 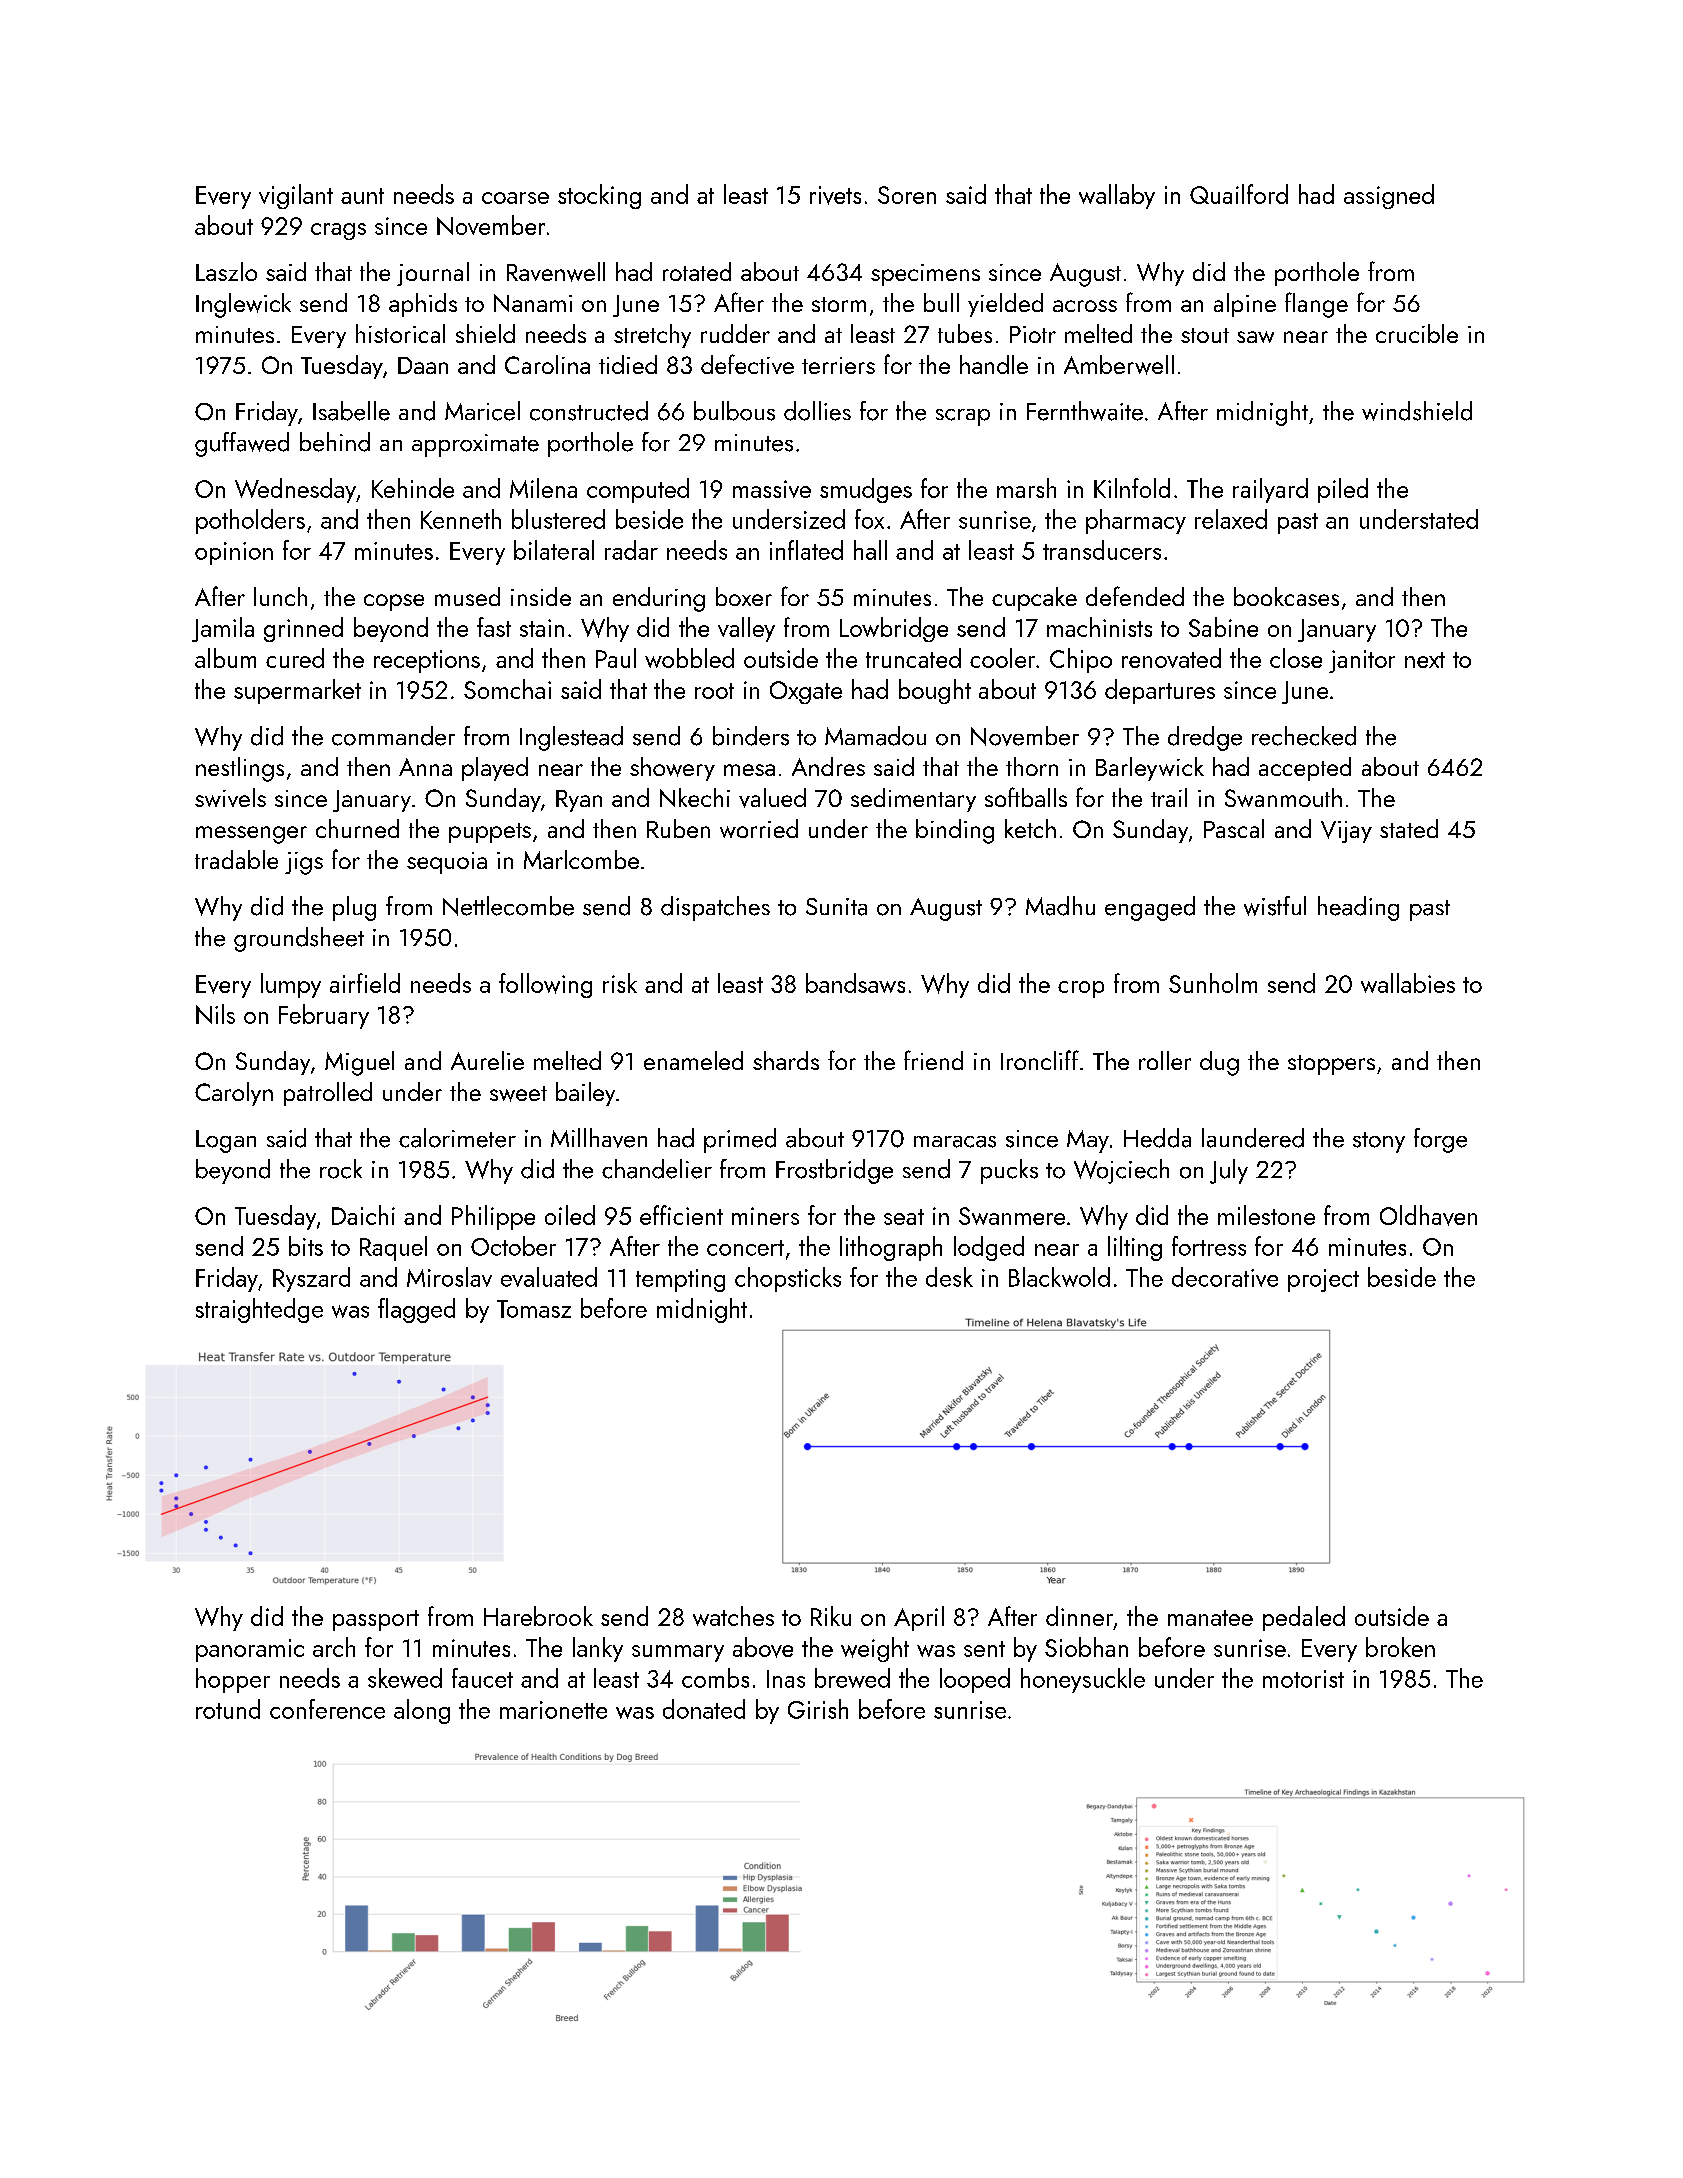 I want to click on rivets, so click(x=835, y=195).
